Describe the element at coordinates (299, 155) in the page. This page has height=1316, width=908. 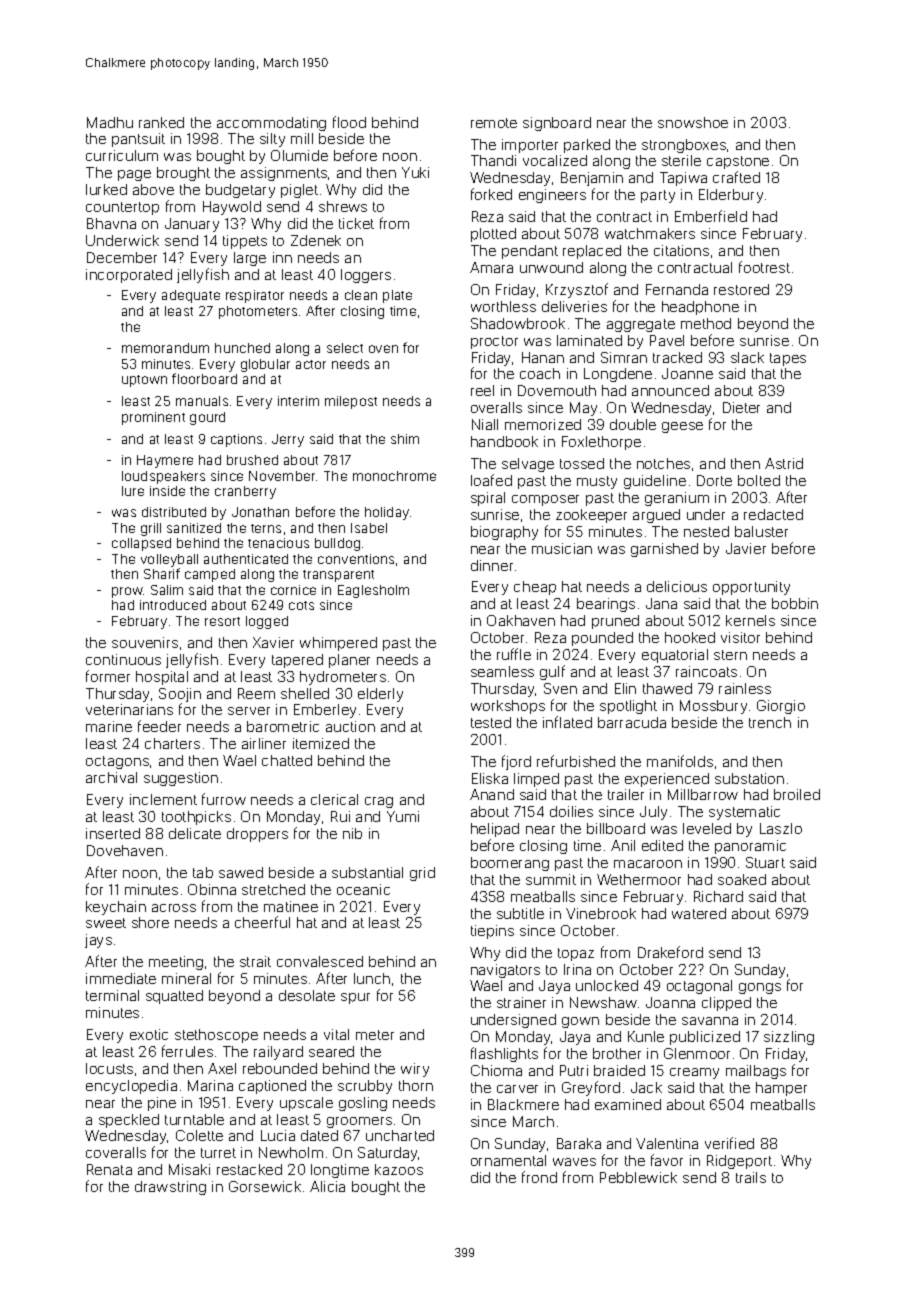
I see `Olumide` at that location.
